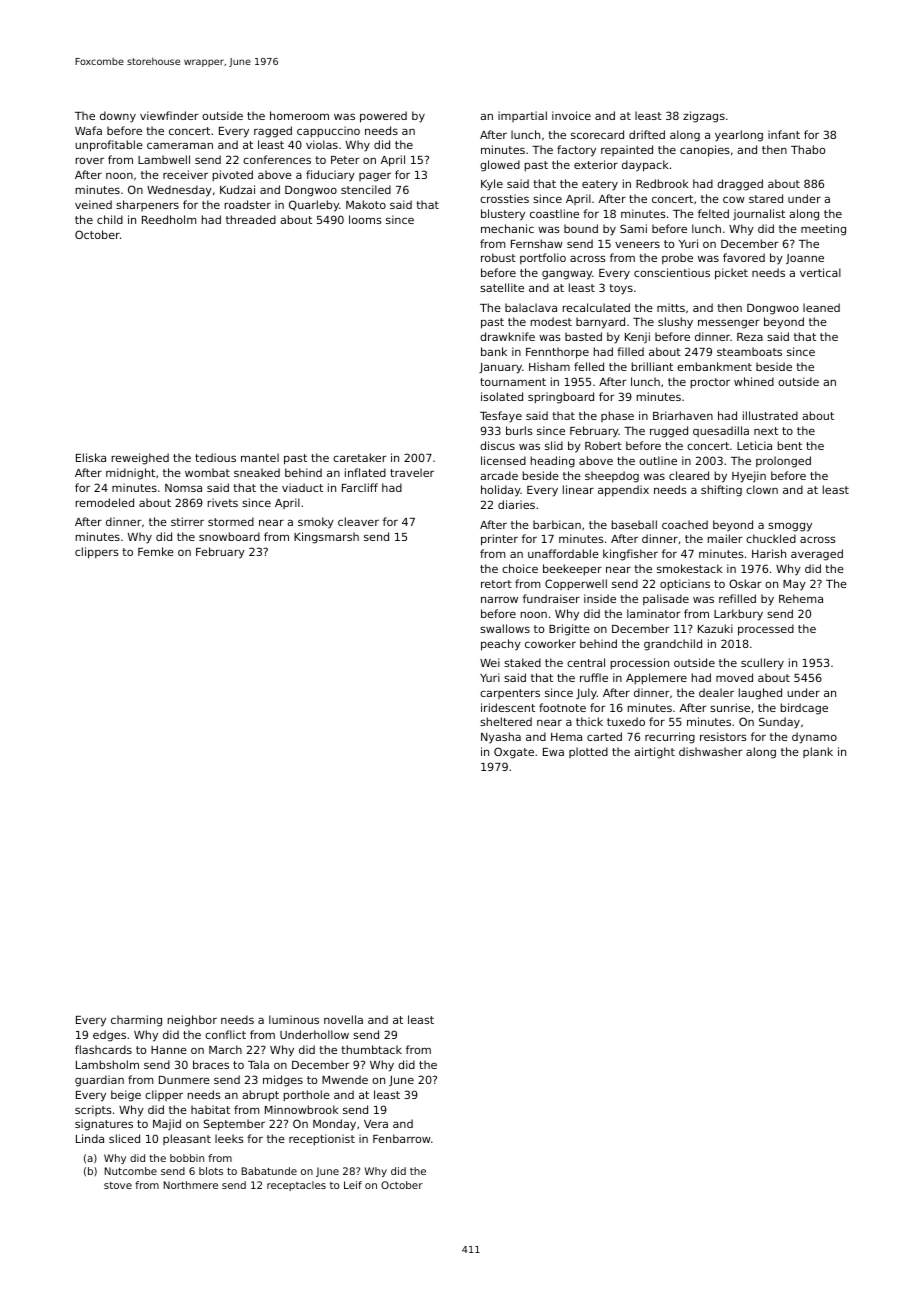 The image size is (924, 1308). What do you see at coordinates (316, 523) in the screenshot?
I see `smoky` at bounding box center [316, 523].
